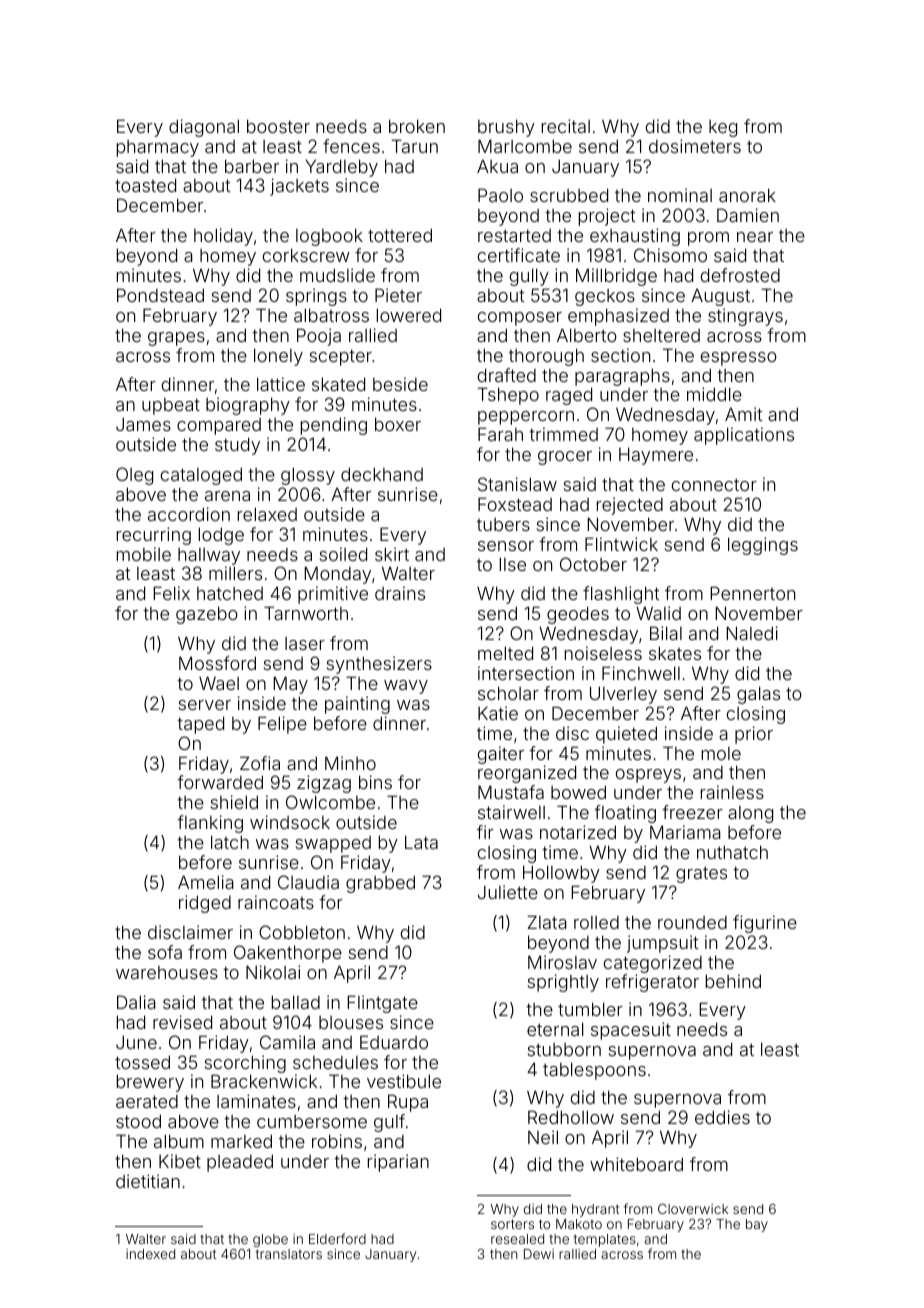  Describe the element at coordinates (398, 1163) in the screenshot. I see `riparian` at that location.
